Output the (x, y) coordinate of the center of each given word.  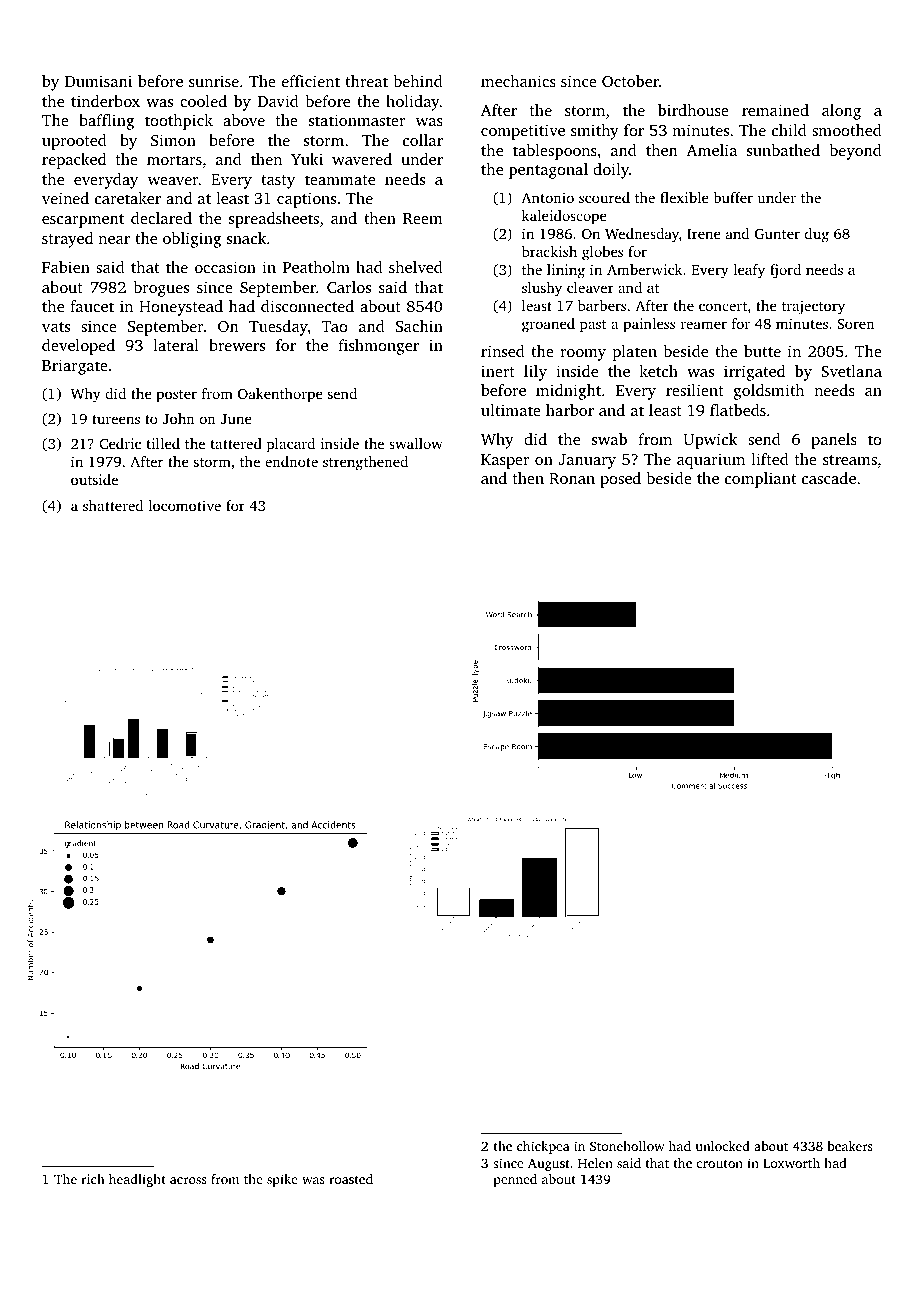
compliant (761, 480)
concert (723, 306)
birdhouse (693, 110)
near (114, 240)
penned (515, 1180)
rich (93, 1179)
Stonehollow (627, 1146)
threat (366, 81)
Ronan (572, 478)
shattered (113, 505)
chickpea (543, 1147)
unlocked (723, 1146)
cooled (203, 101)
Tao (335, 326)
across (188, 1180)
